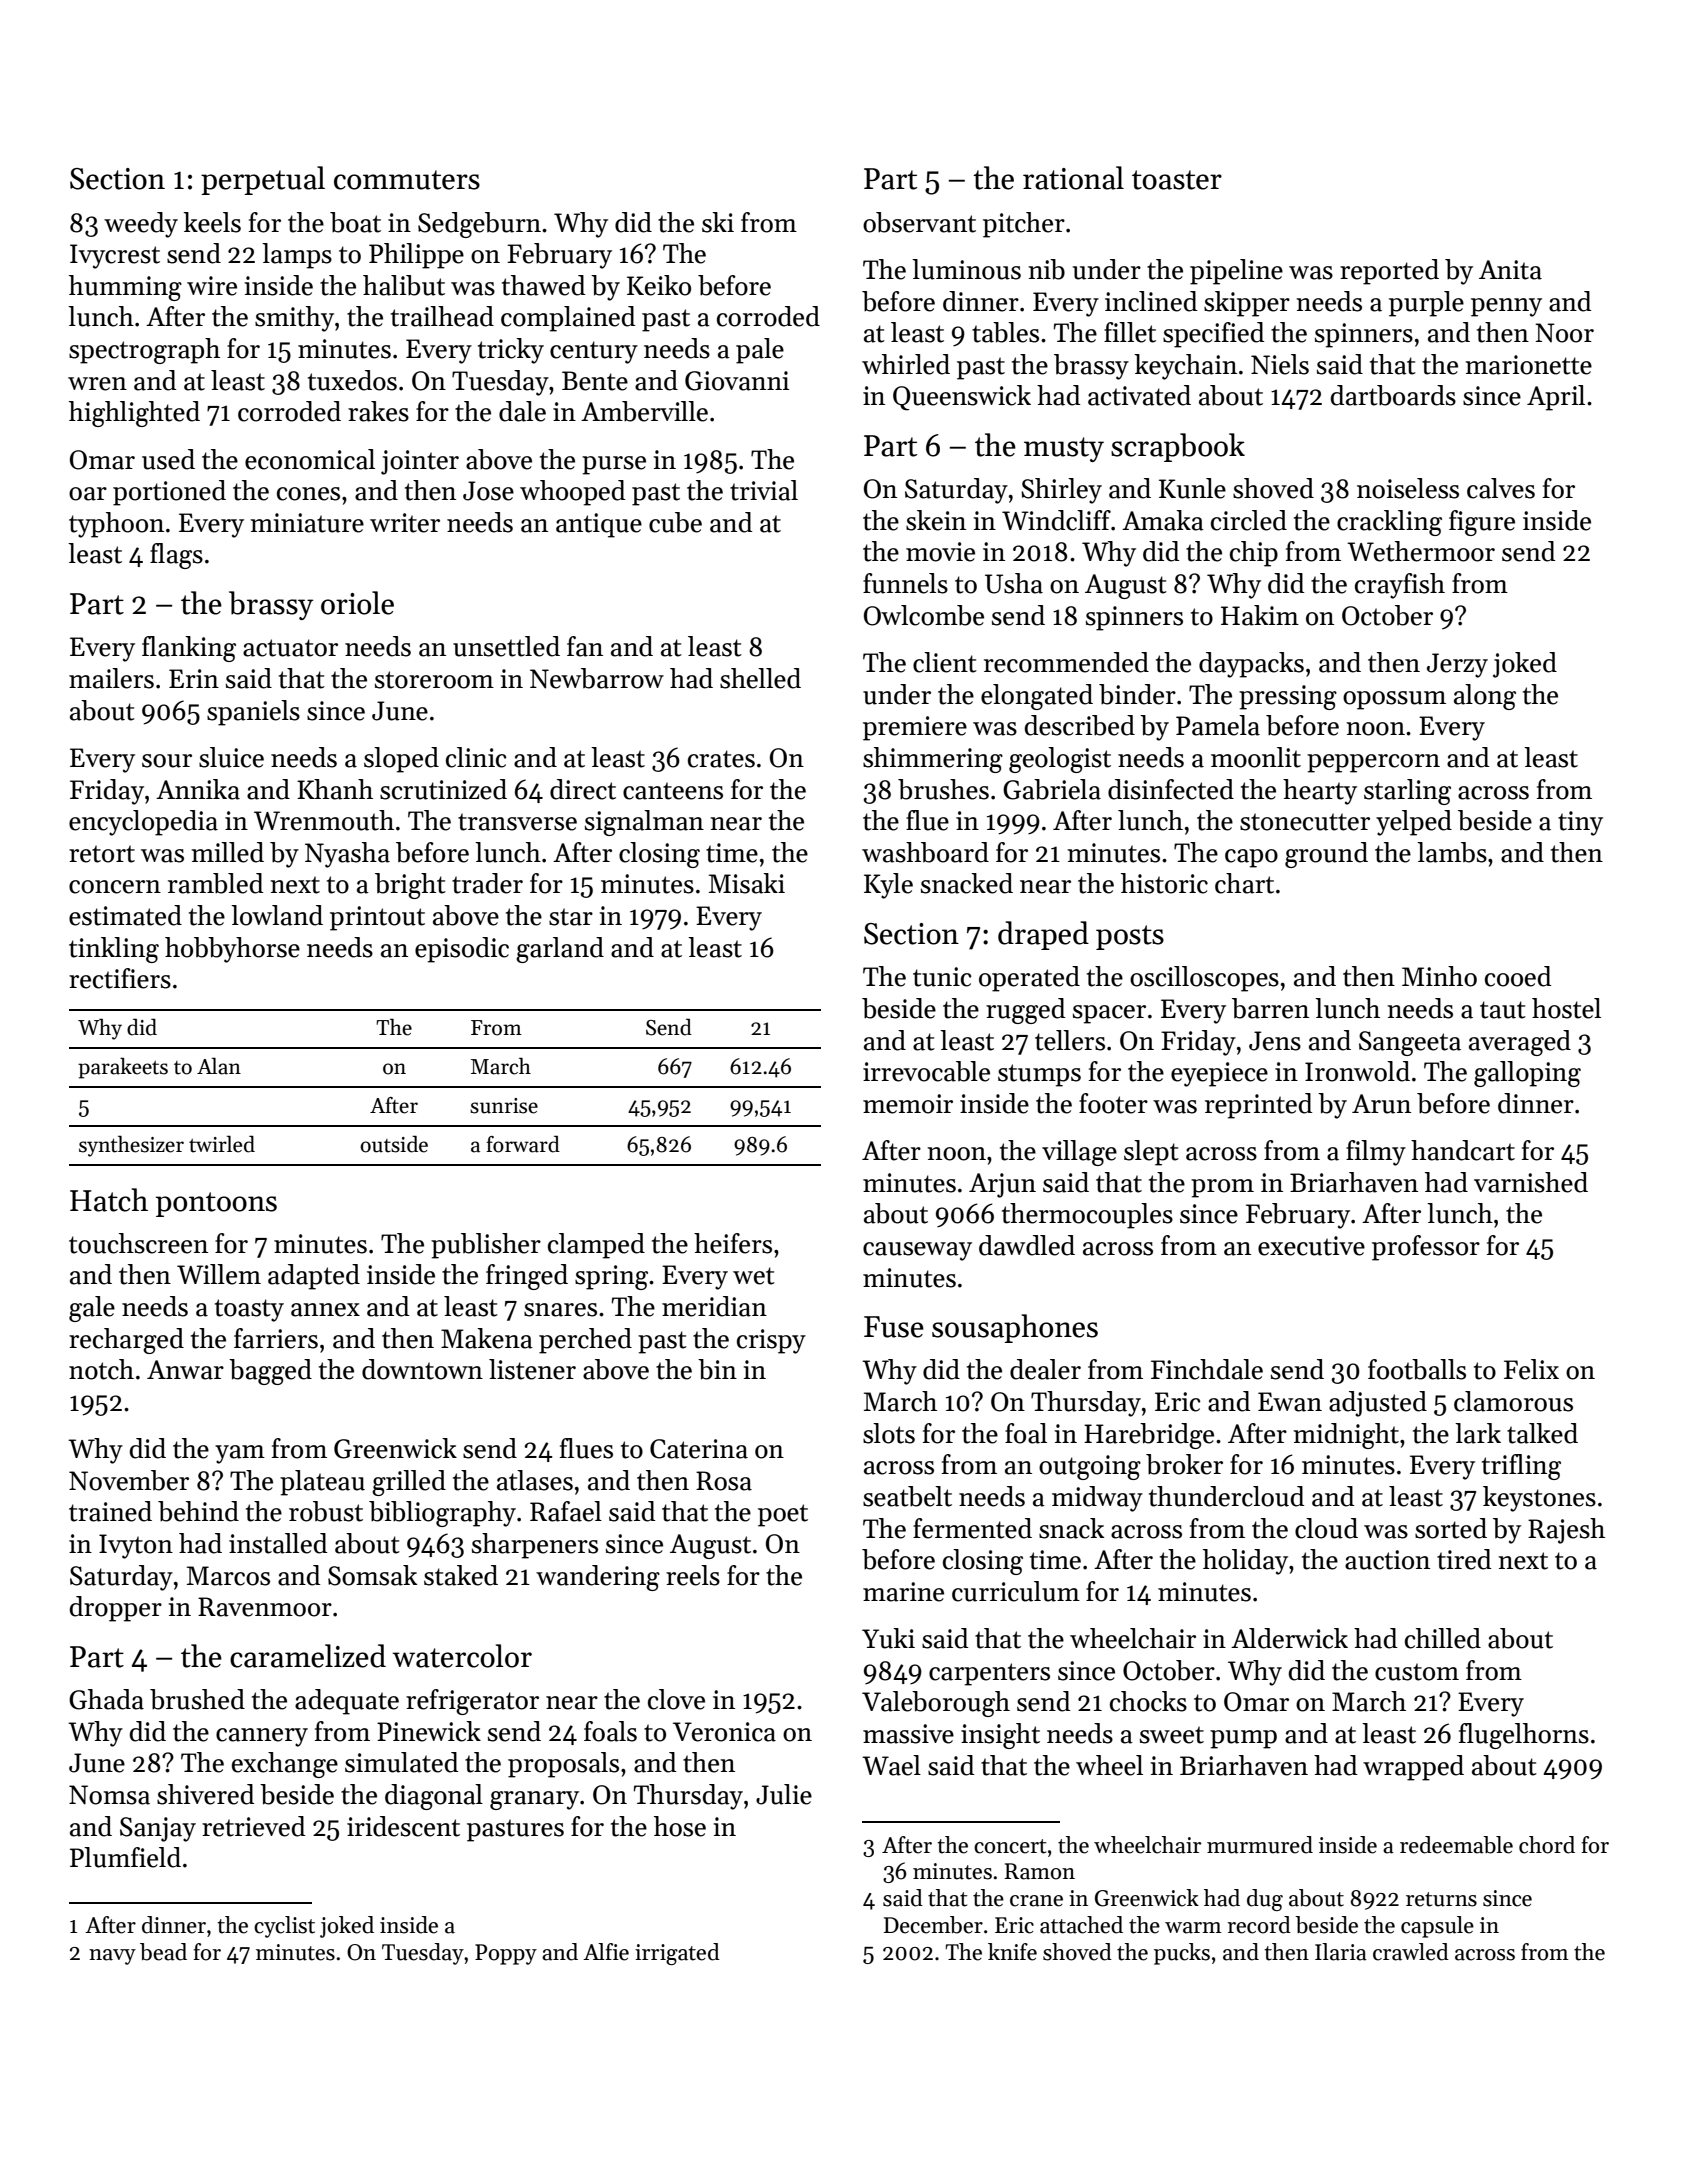 This screenshot has height=2178, width=1683. Describe the element at coordinates (479, 225) in the screenshot. I see `Sedgeburn` at that location.
